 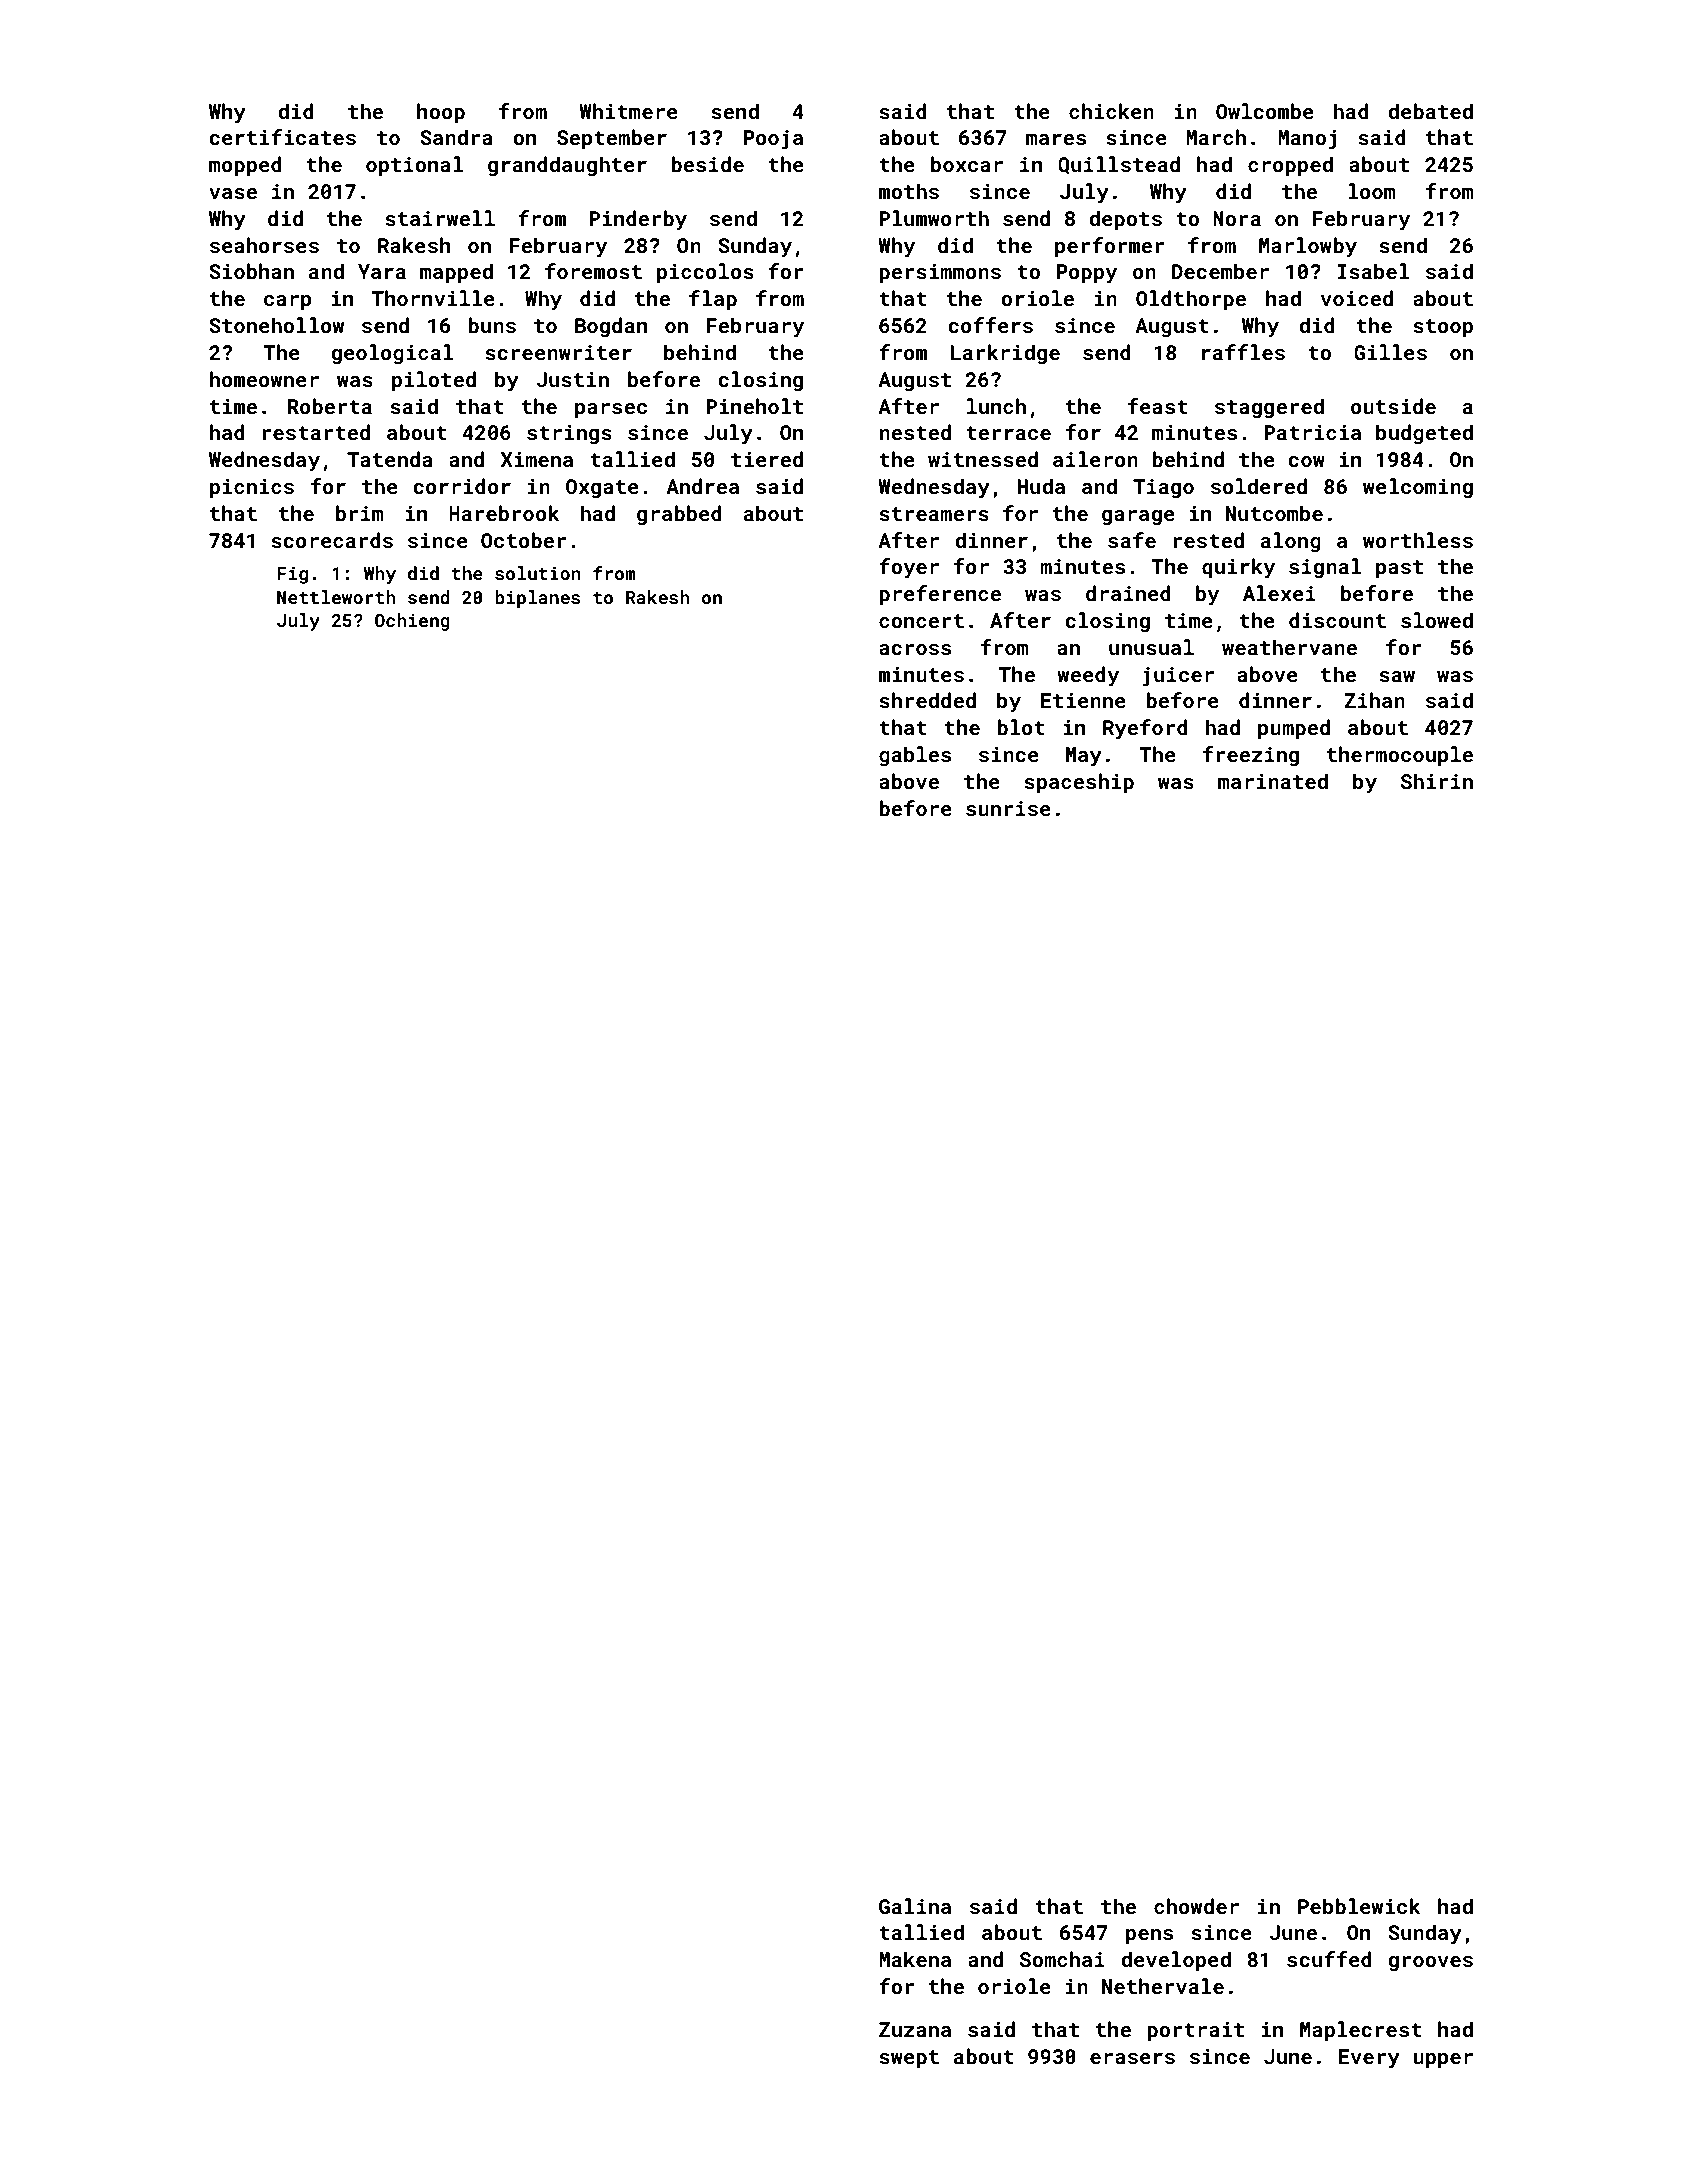 I want to click on cropped, so click(x=1290, y=166).
